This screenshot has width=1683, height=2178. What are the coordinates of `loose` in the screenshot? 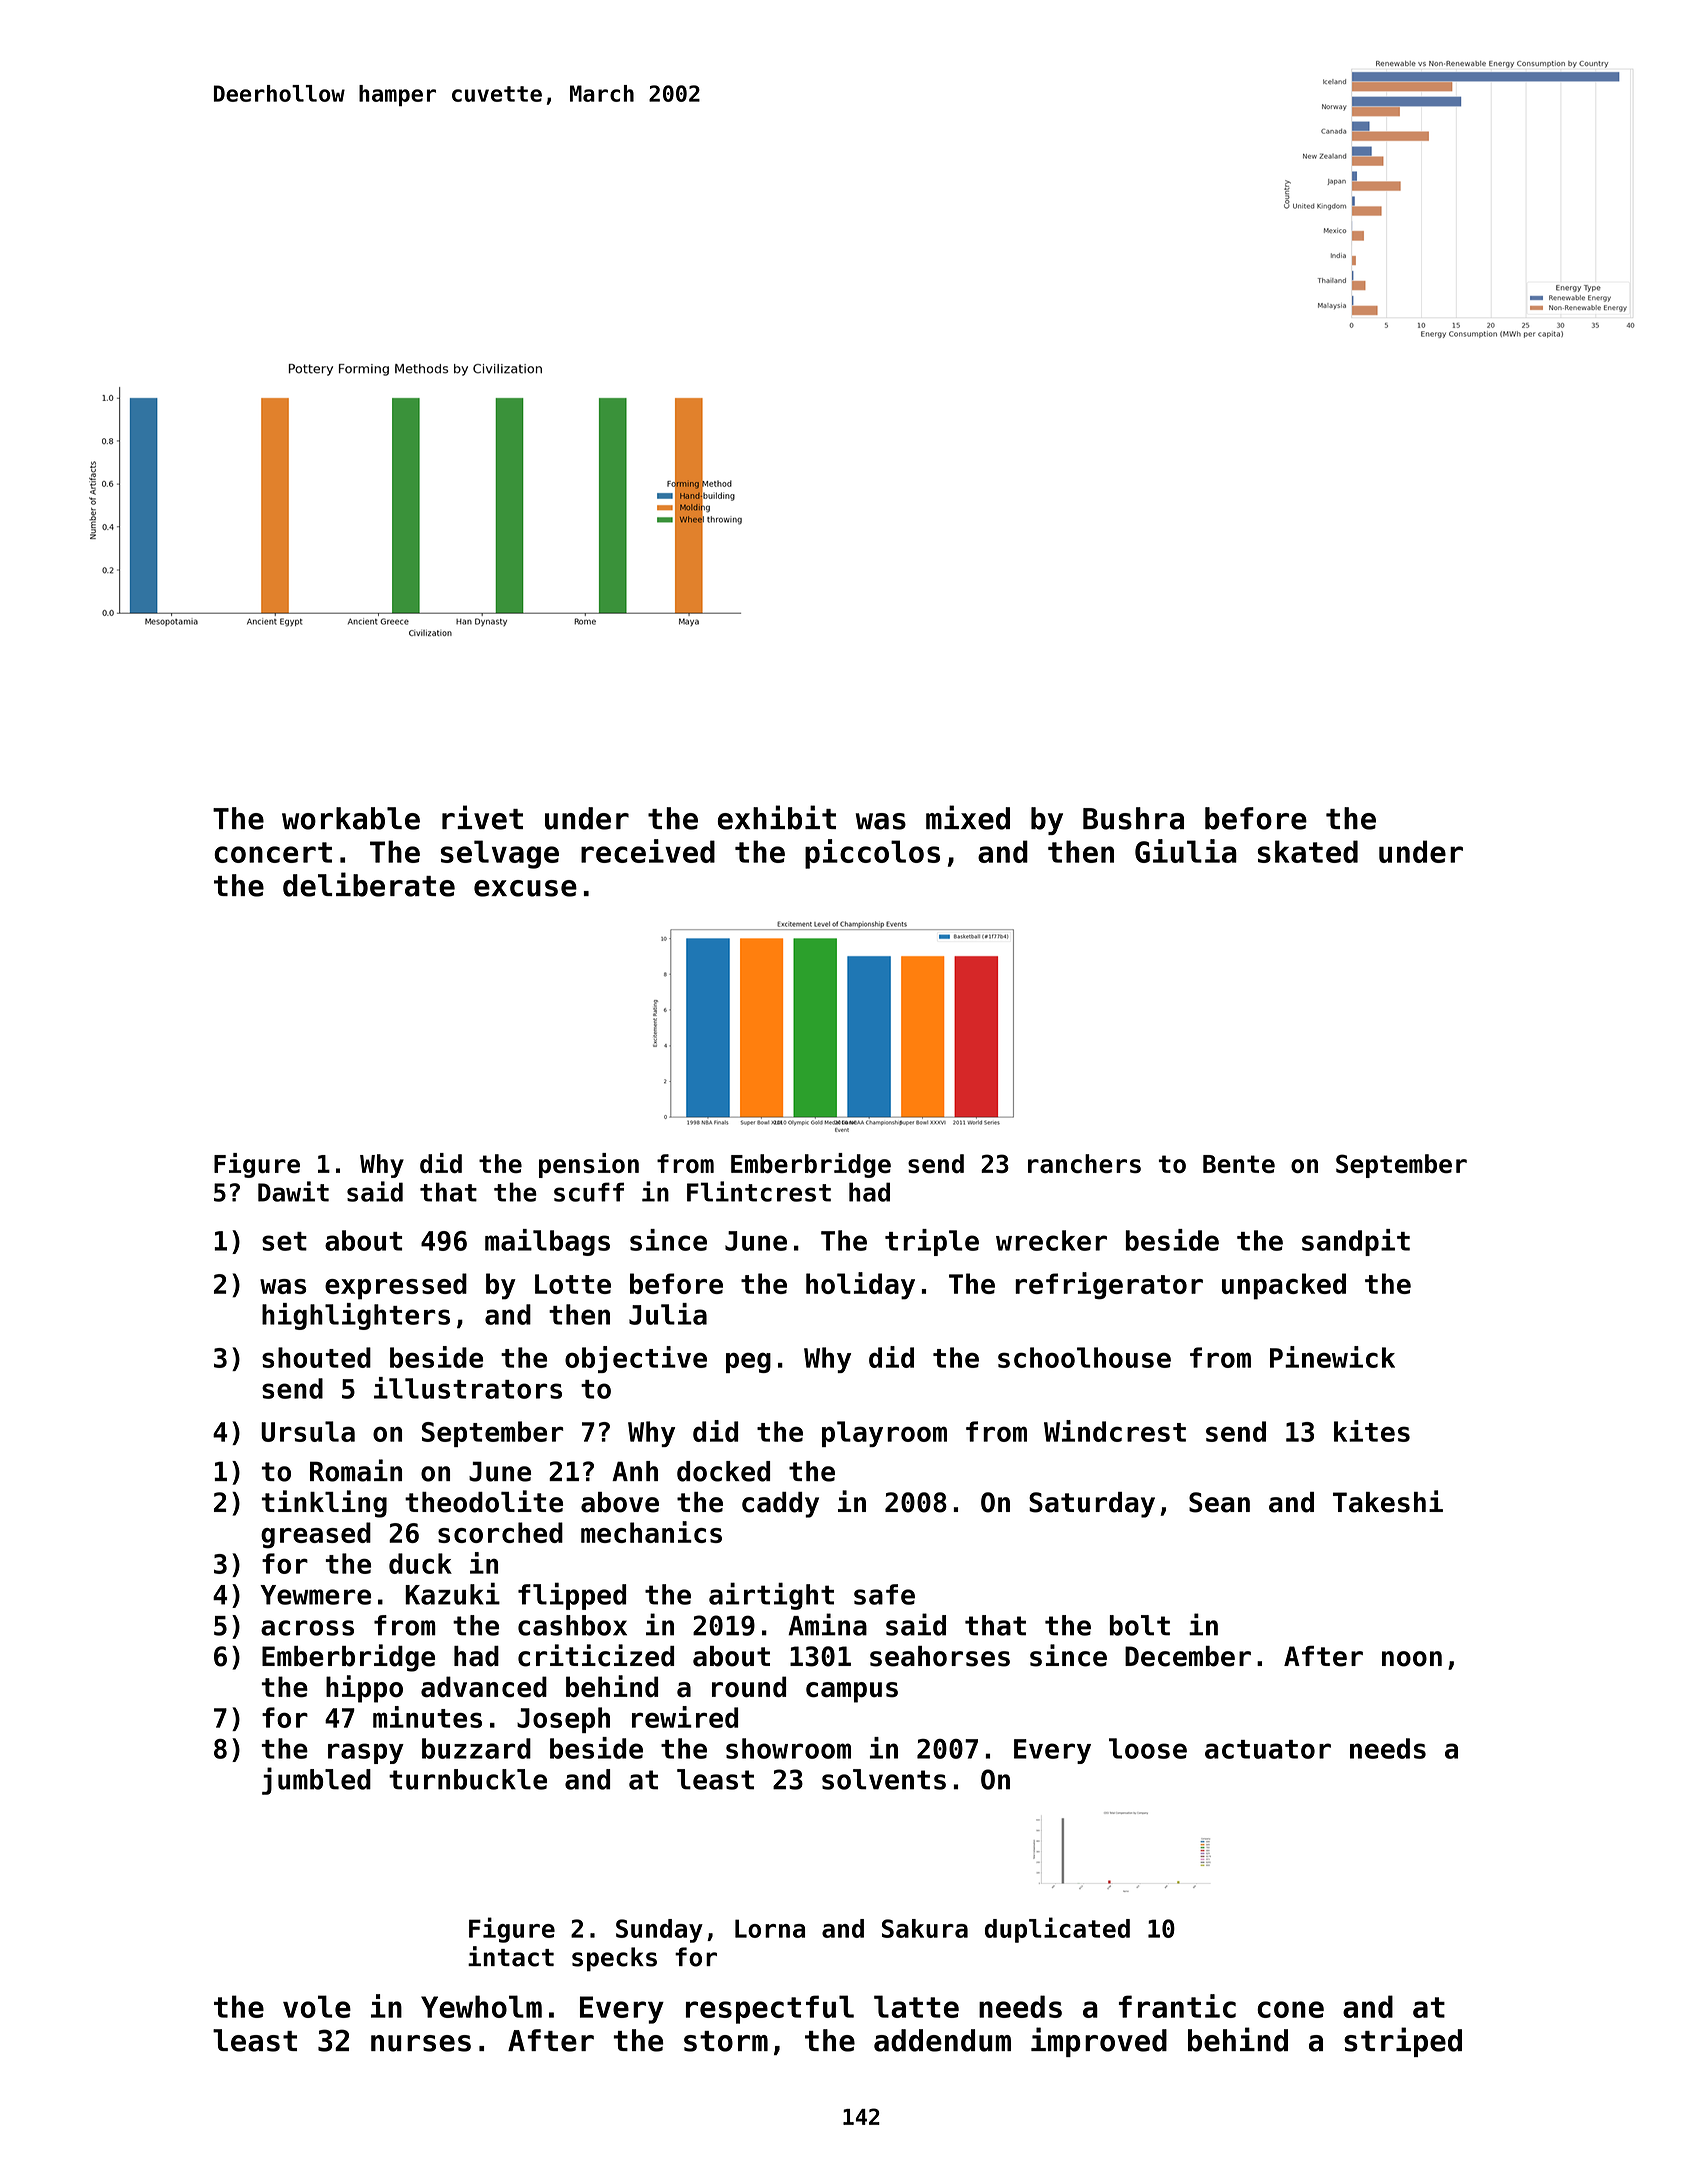 It's located at (1148, 1748).
